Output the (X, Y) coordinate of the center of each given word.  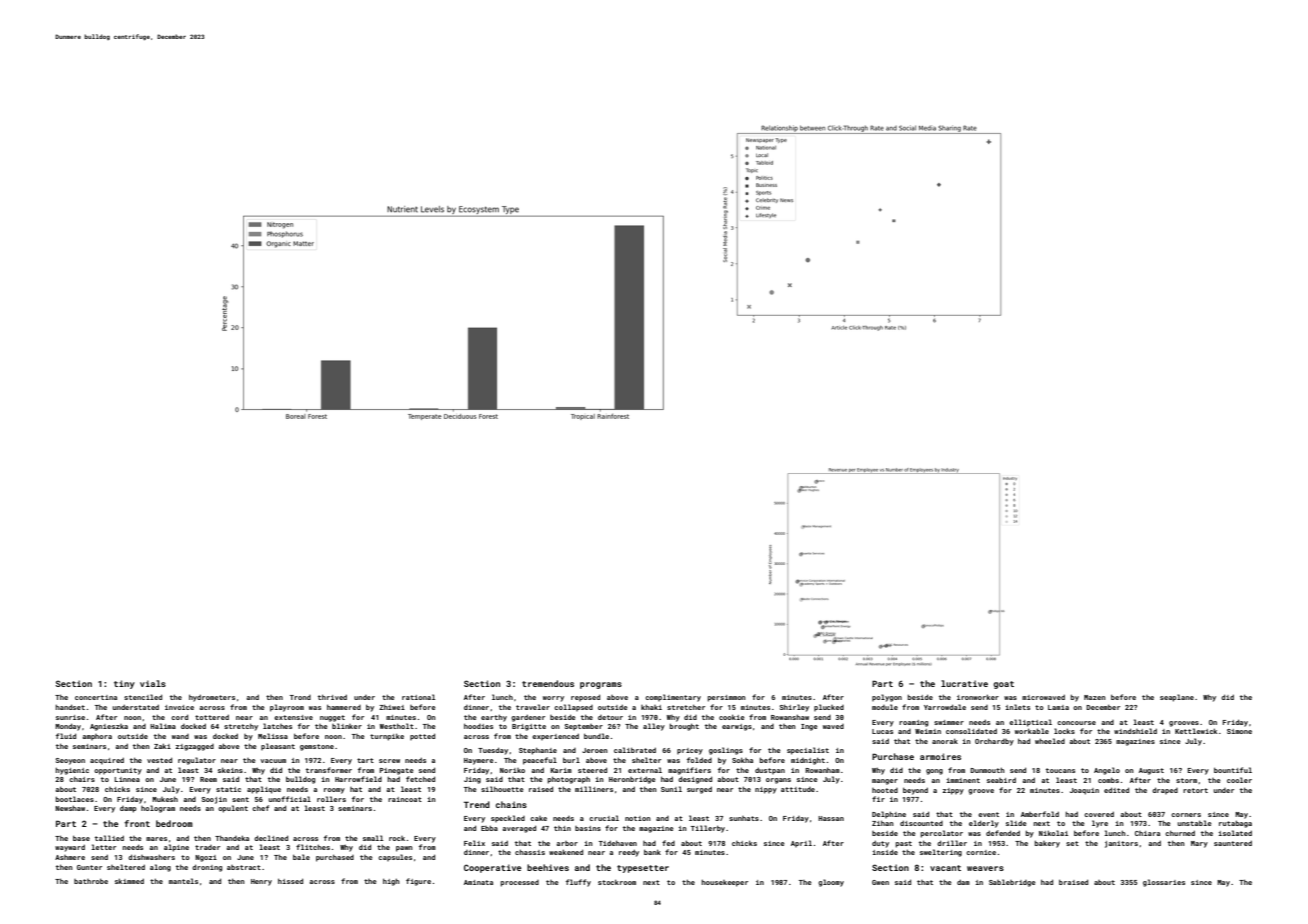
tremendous (548, 683)
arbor (567, 843)
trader (207, 847)
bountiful (1233, 770)
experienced (555, 736)
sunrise (70, 717)
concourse (1076, 723)
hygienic (72, 771)
